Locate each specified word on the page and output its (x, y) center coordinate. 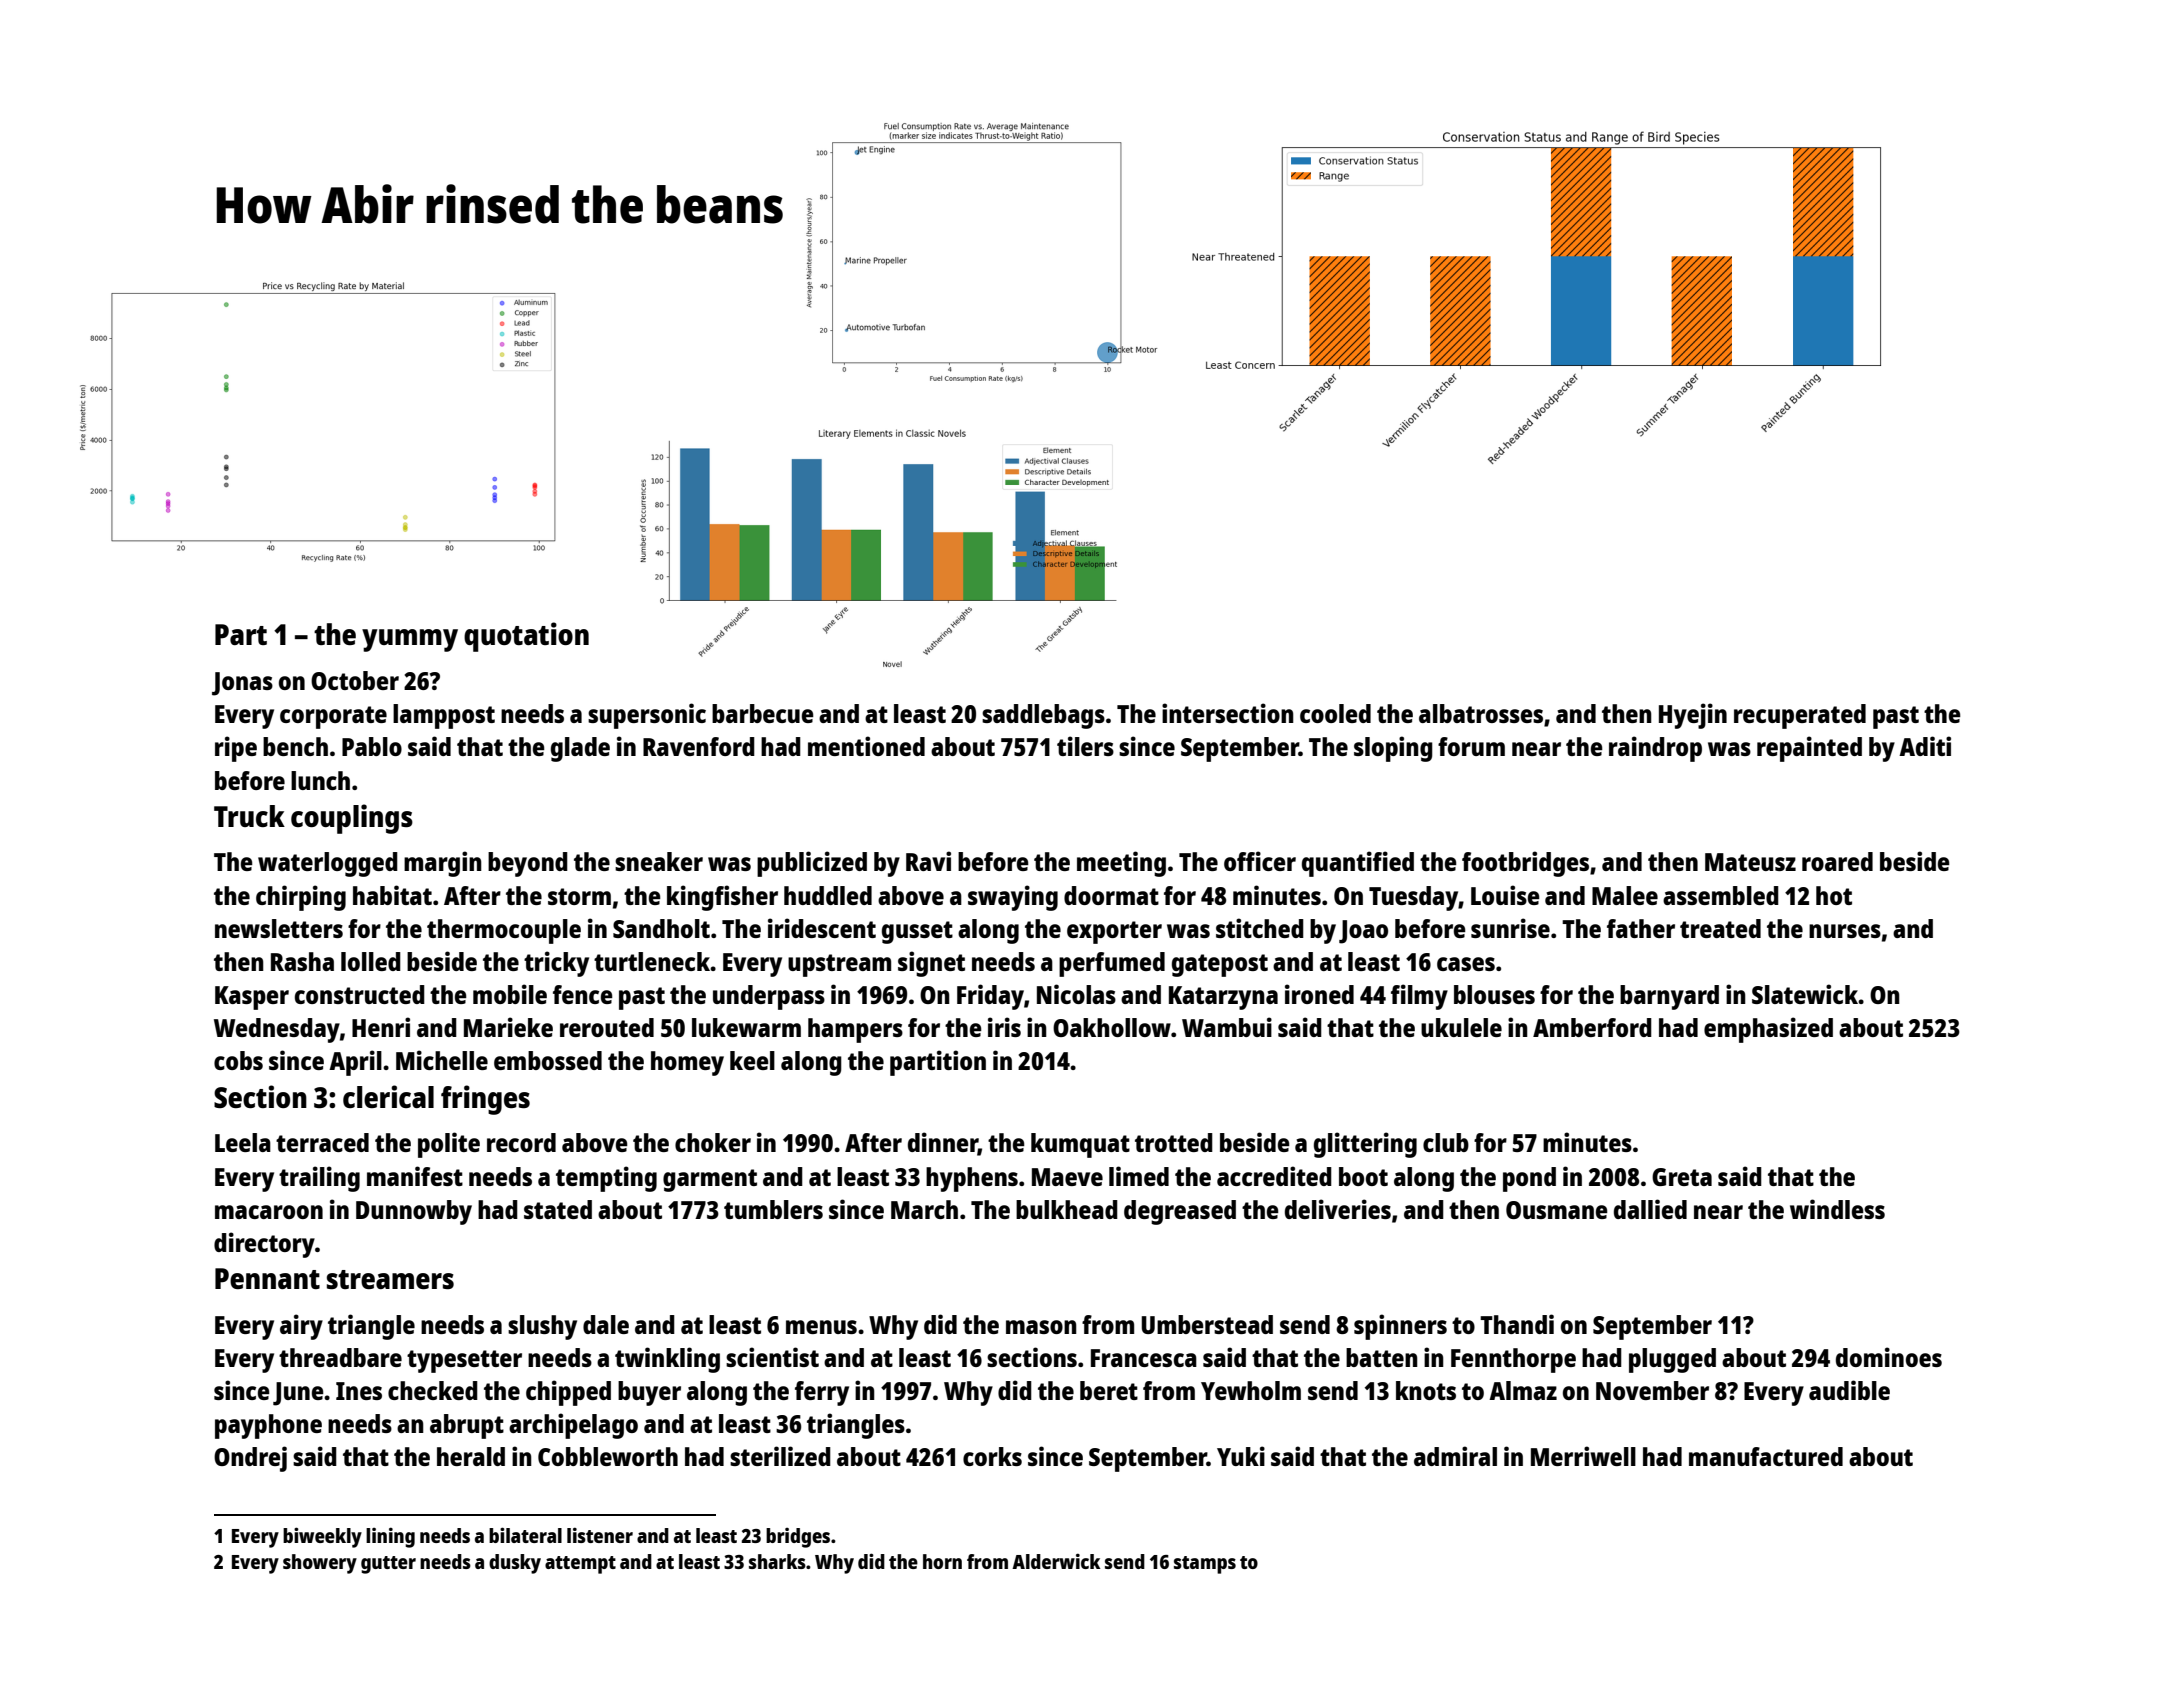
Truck (249, 816)
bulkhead (1067, 1209)
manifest (415, 1176)
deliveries (1338, 1209)
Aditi (1925, 746)
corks (992, 1456)
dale (606, 1324)
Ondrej (250, 1459)
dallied (1650, 1209)
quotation (526, 637)
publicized (812, 864)
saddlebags (1043, 716)
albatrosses (1481, 713)
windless (1837, 1209)
